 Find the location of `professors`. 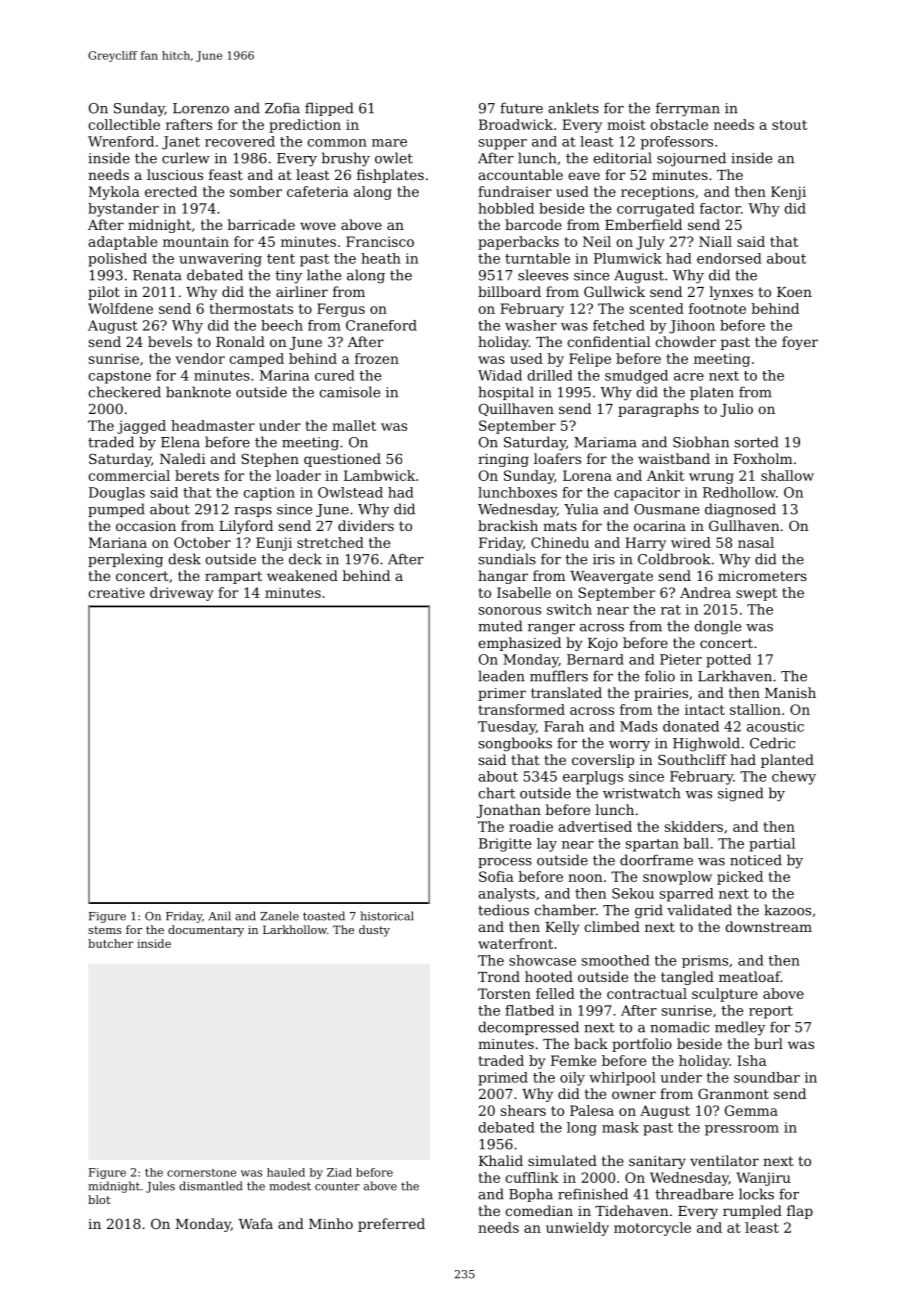

professors is located at coordinates (677, 143).
